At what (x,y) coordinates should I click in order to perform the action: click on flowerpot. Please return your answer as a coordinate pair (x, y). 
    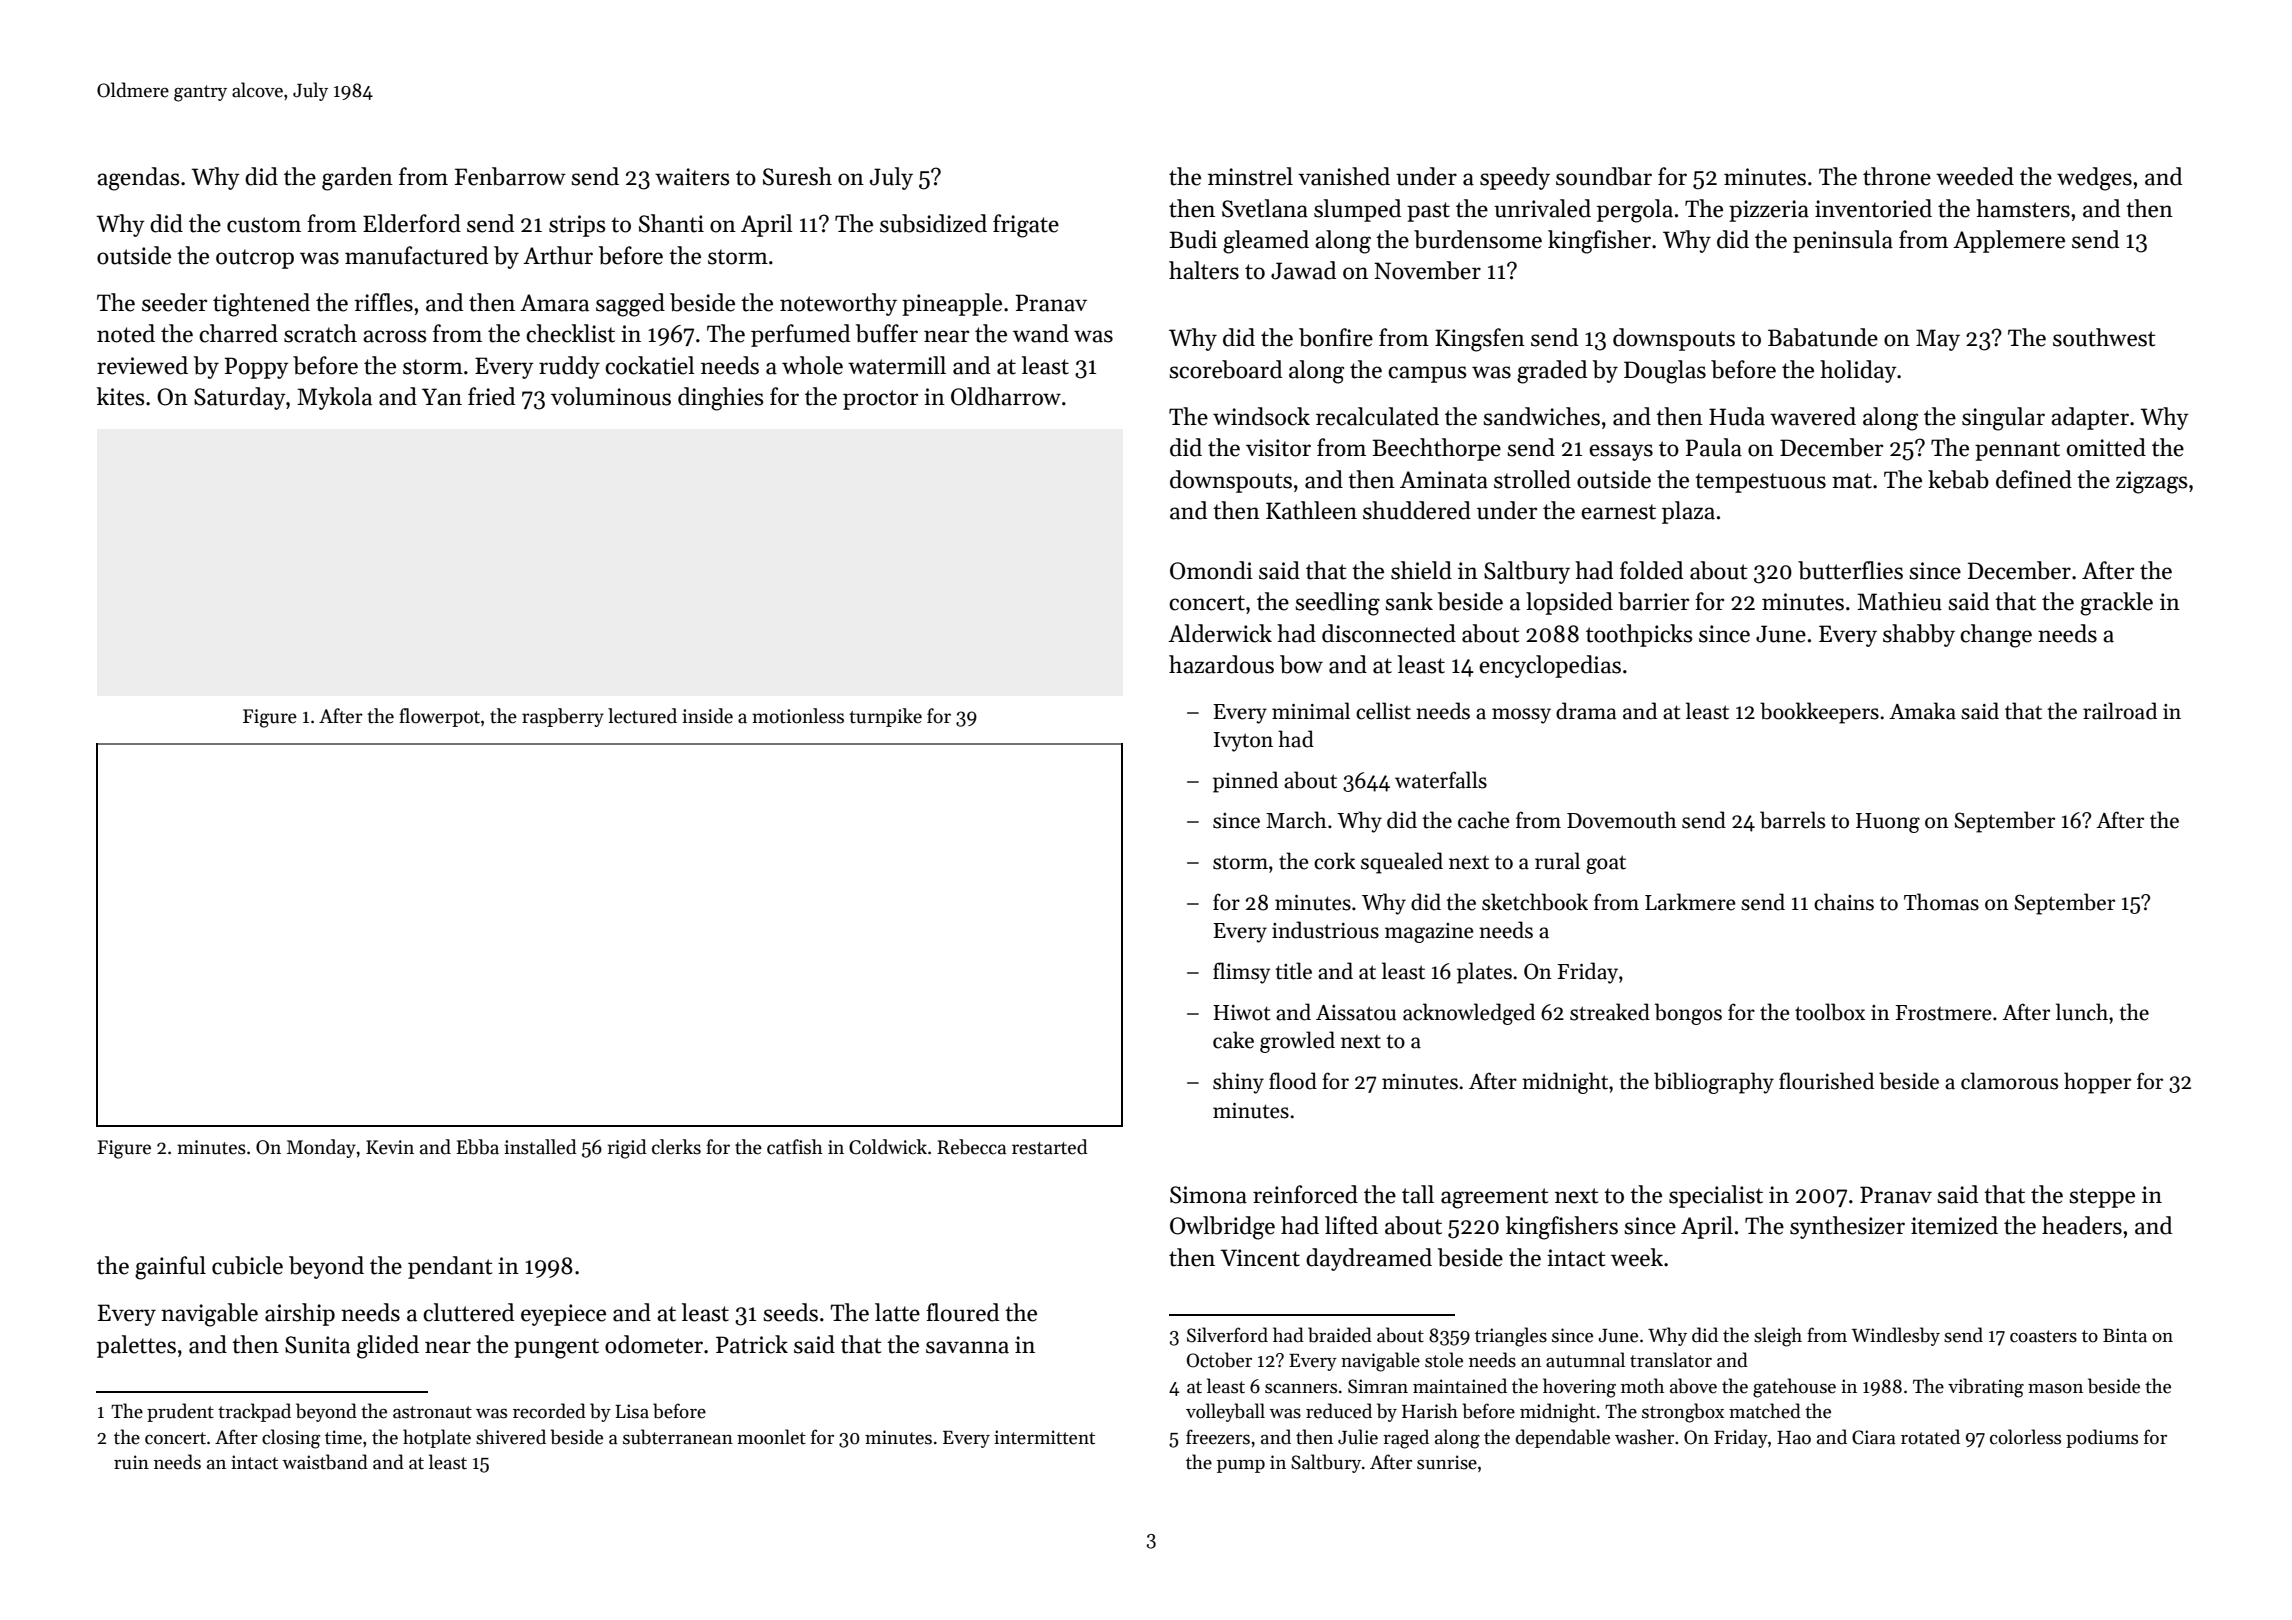
    Looking at the image, I should click on (439, 717).
